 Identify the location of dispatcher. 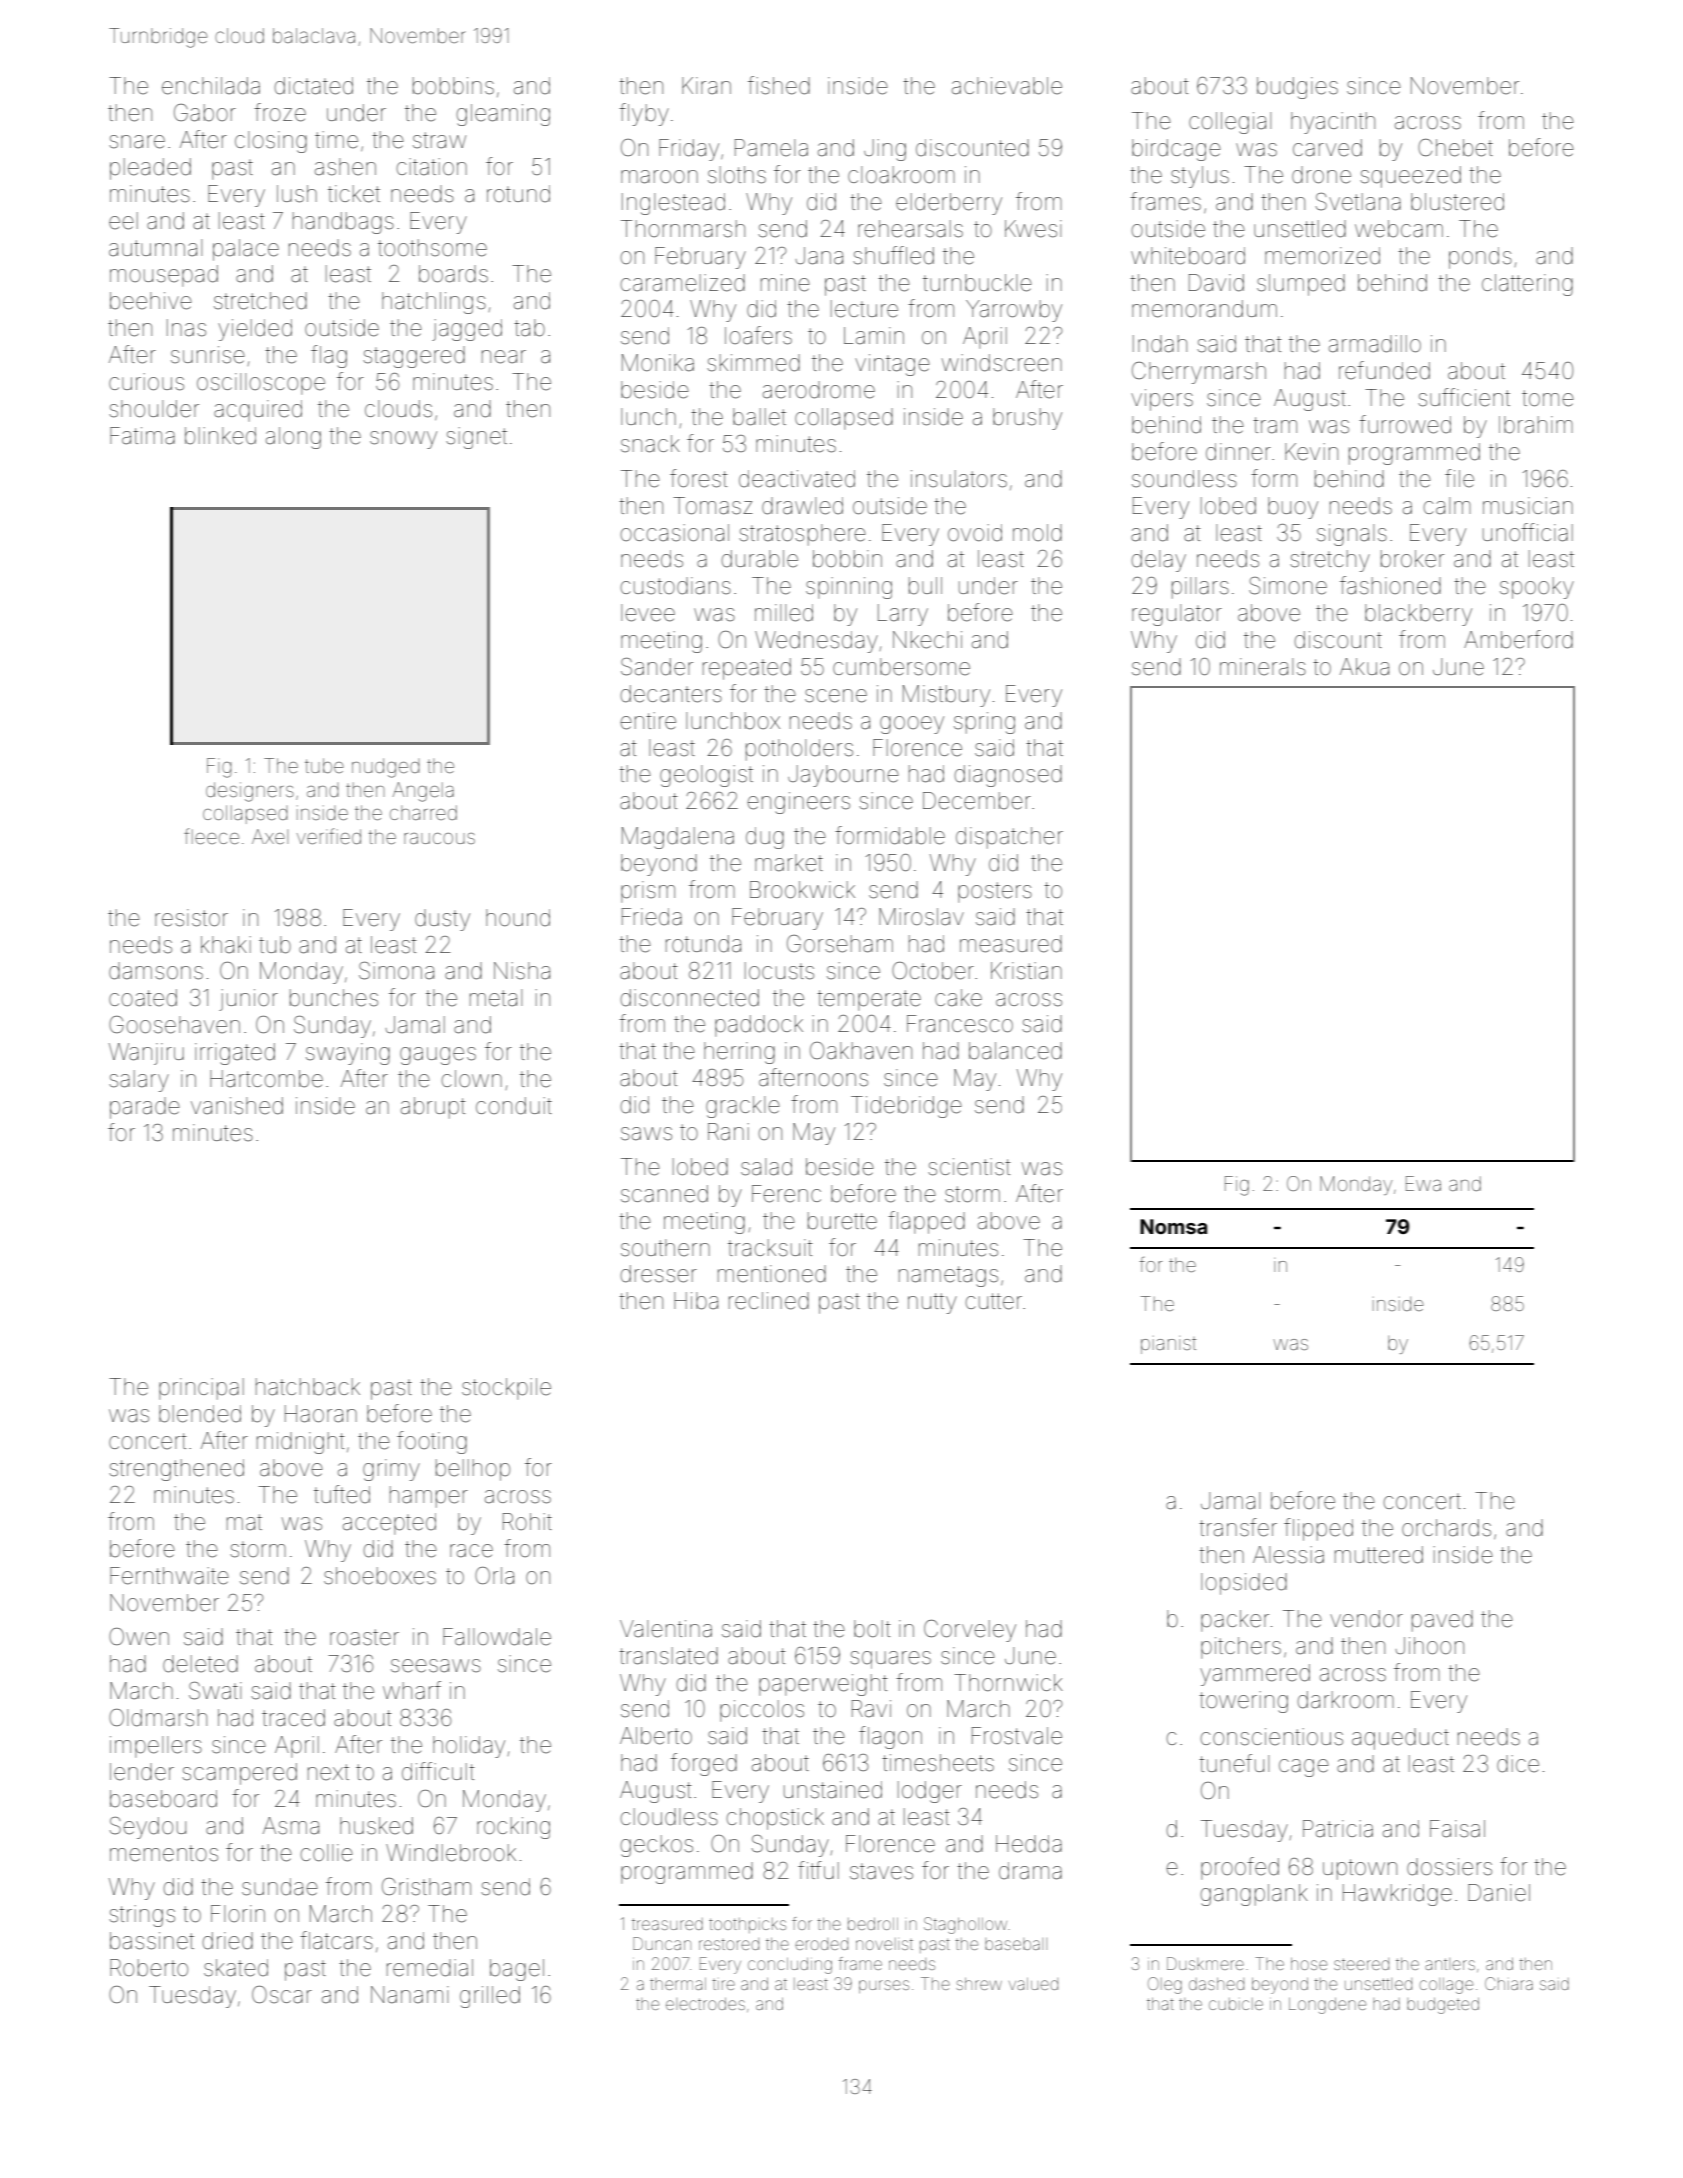
(1009, 838).
